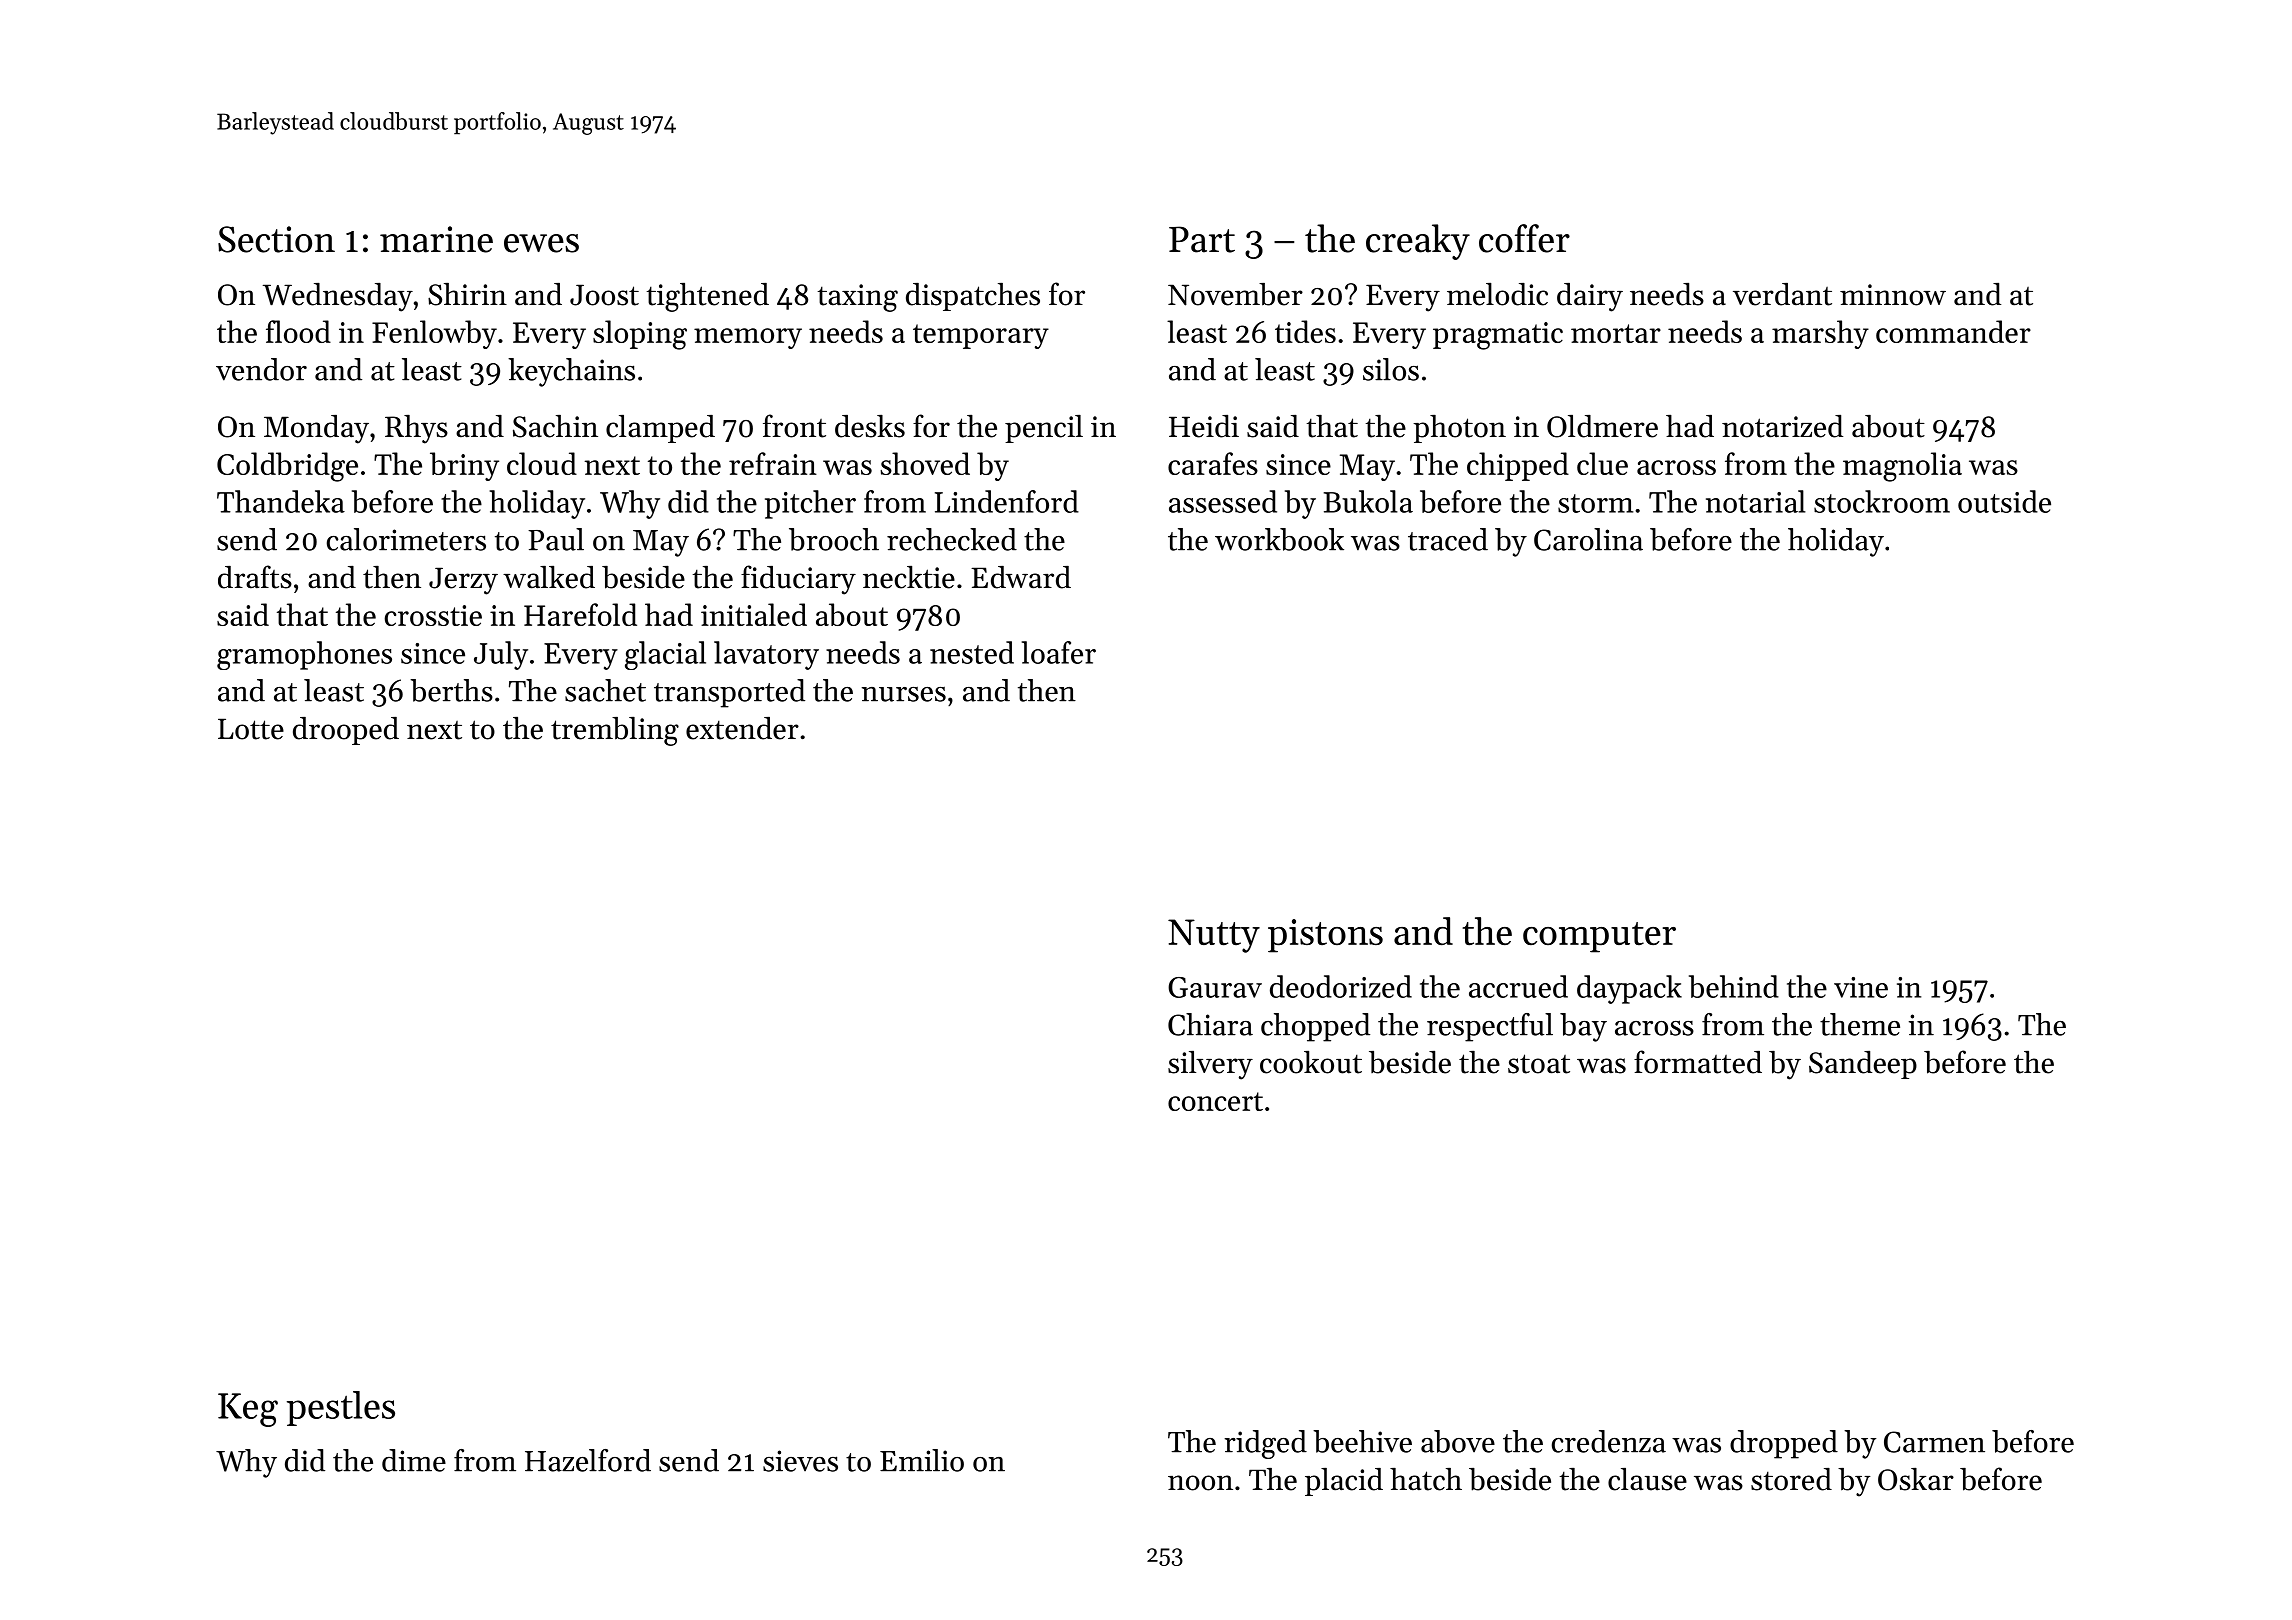 This screenshot has height=1620, width=2292. I want to click on minnow, so click(1893, 295).
